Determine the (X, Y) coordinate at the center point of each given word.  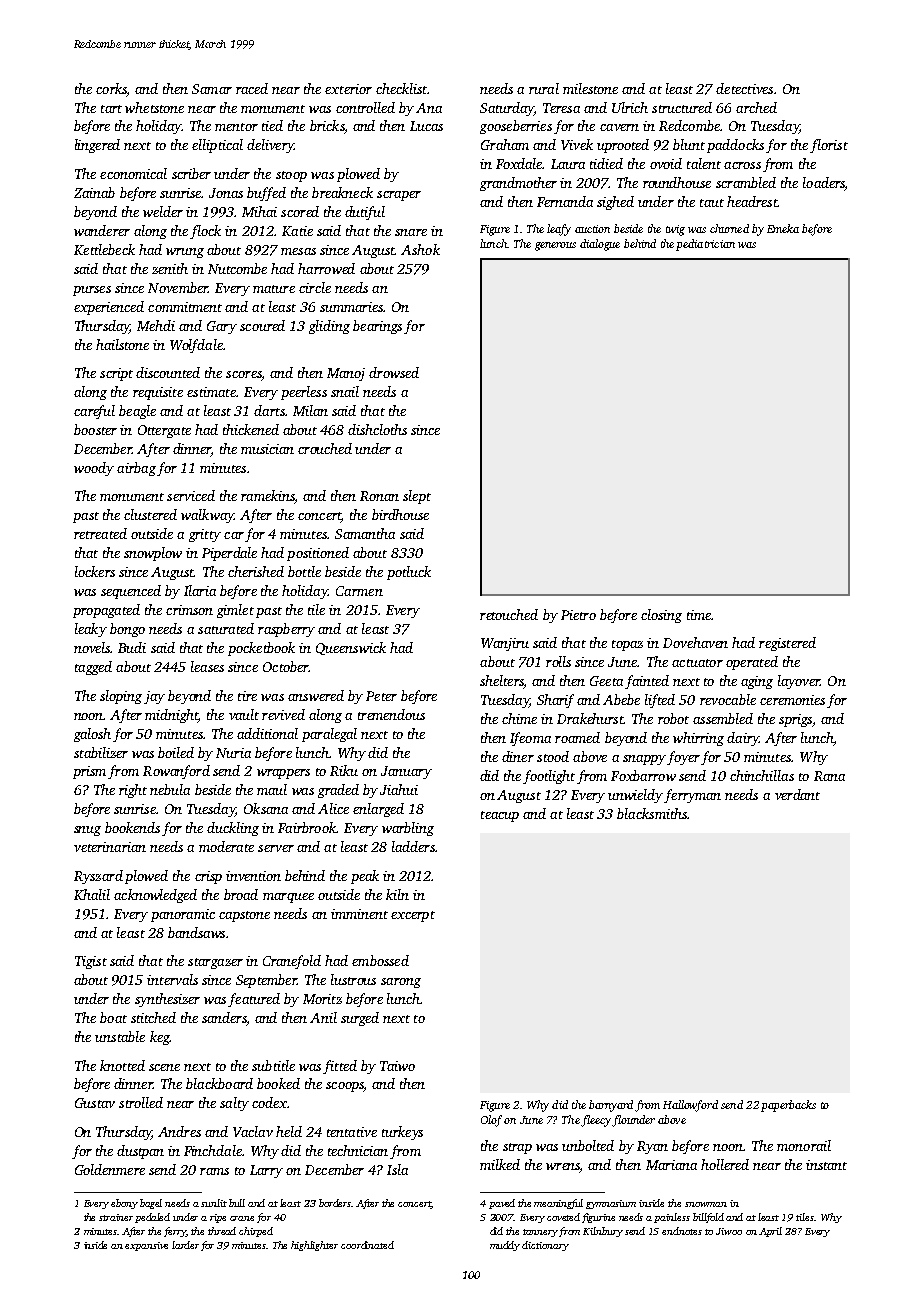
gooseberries (516, 127)
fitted (340, 1067)
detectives (744, 88)
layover (799, 682)
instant (826, 1165)
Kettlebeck (104, 249)
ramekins (268, 497)
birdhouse (400, 514)
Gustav (95, 1103)
